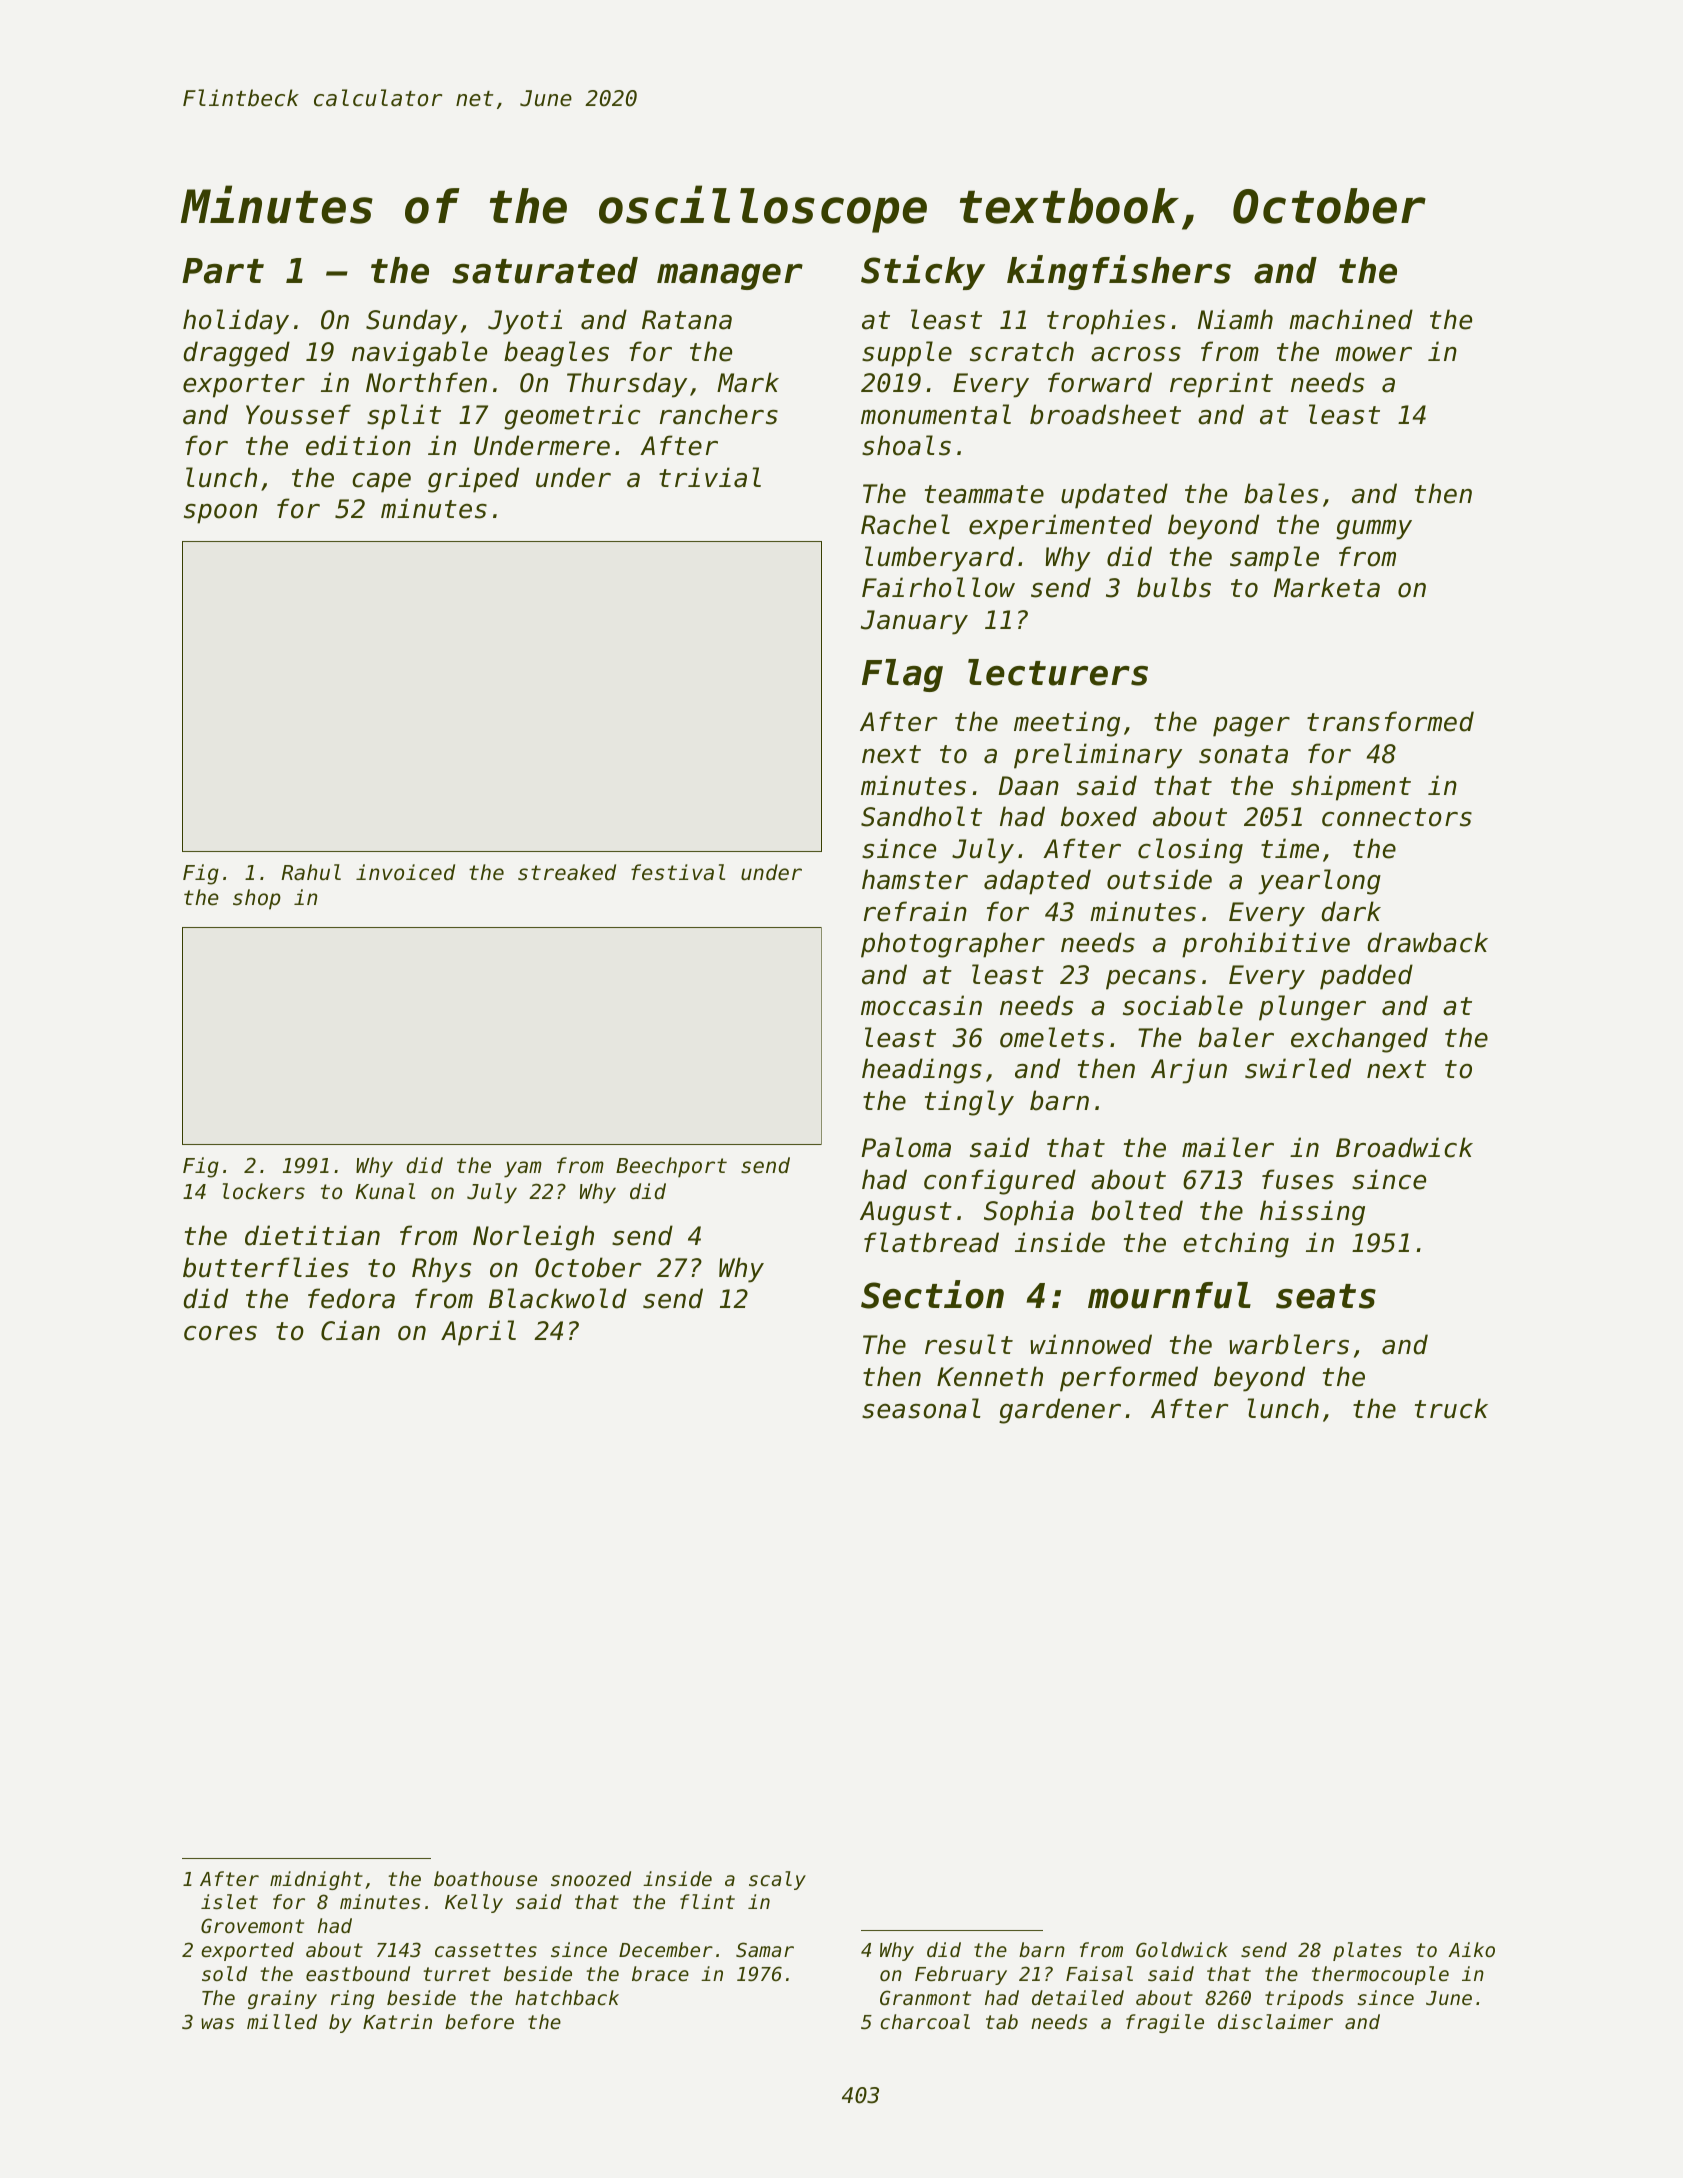 This page has height=2178, width=1683. Describe the element at coordinates (1312, 1213) in the page. I see `hissing` at that location.
